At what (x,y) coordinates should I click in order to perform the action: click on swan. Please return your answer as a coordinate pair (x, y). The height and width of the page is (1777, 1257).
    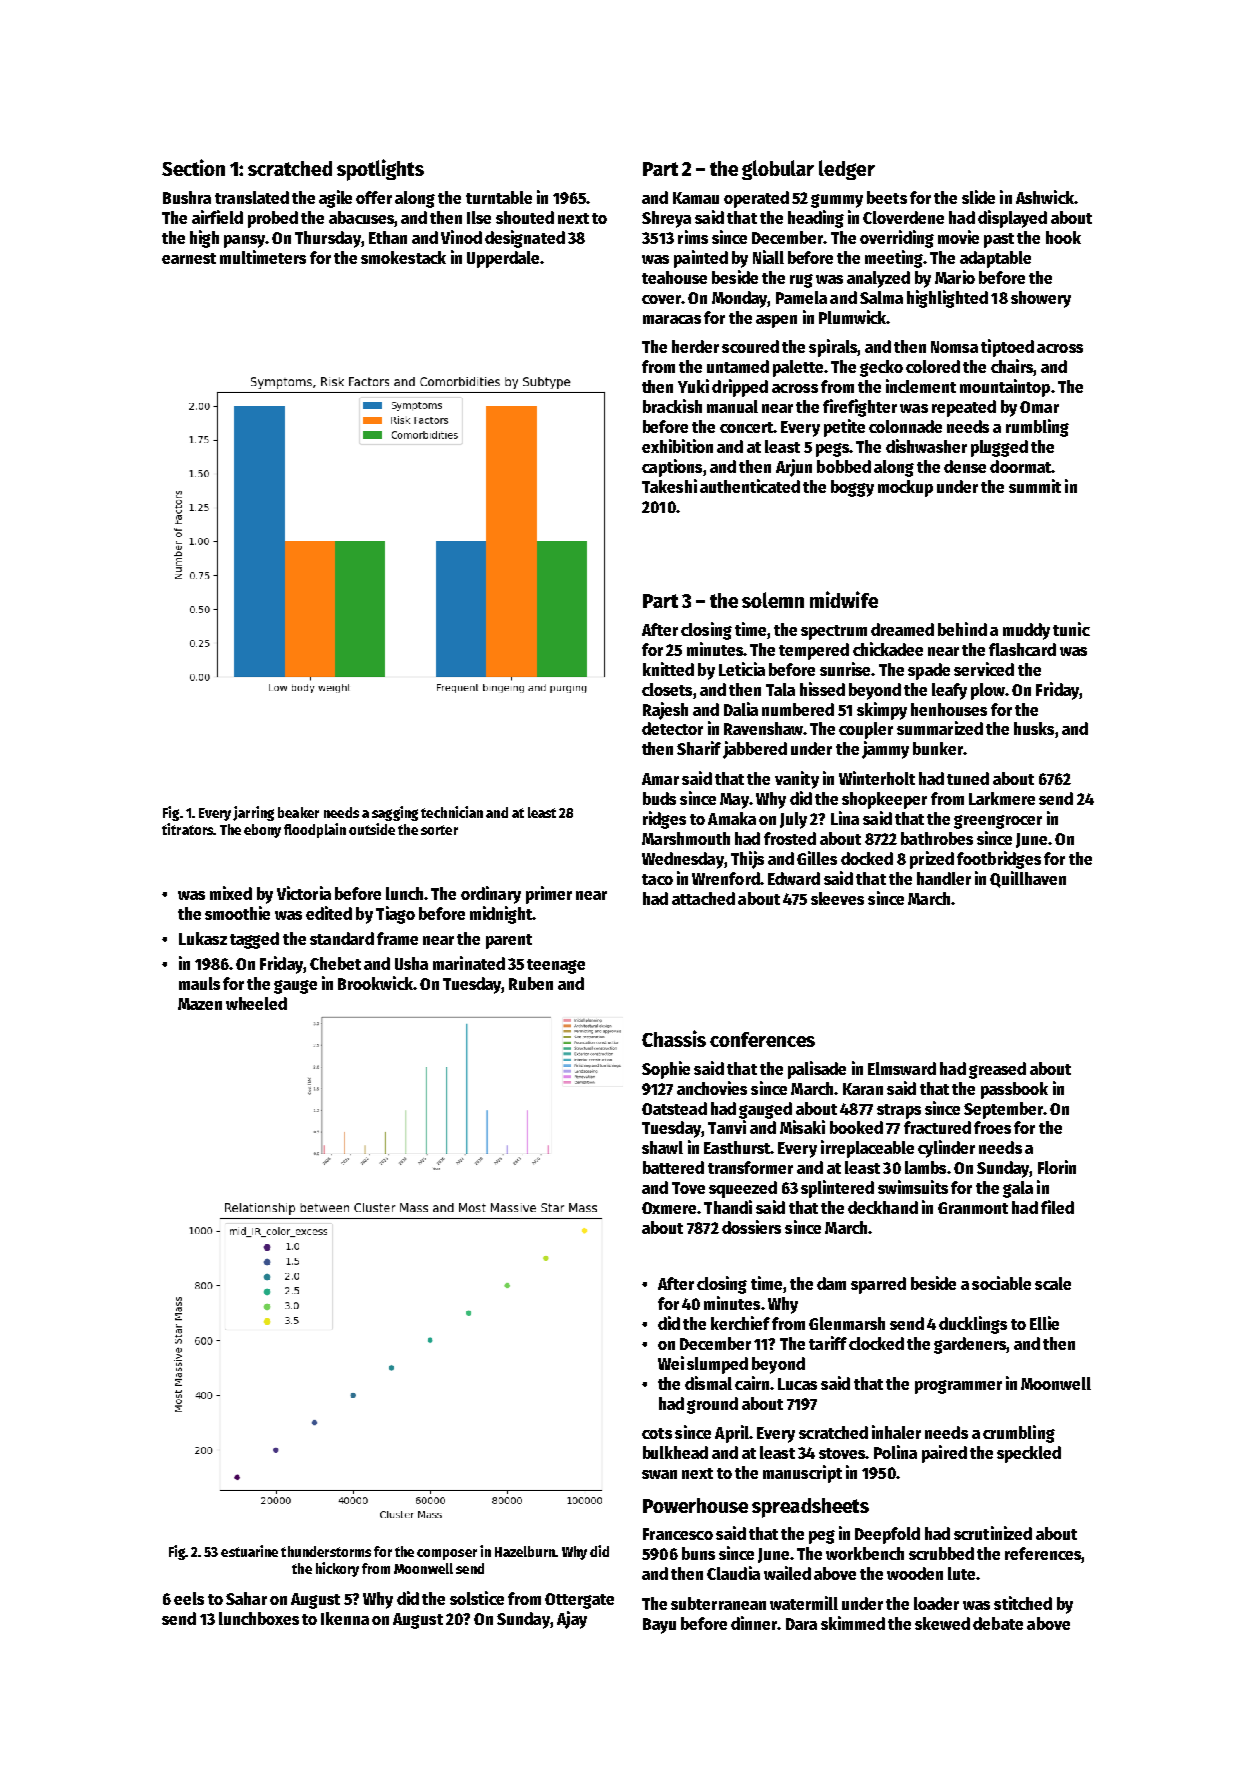
    Looking at the image, I should click on (659, 1474).
